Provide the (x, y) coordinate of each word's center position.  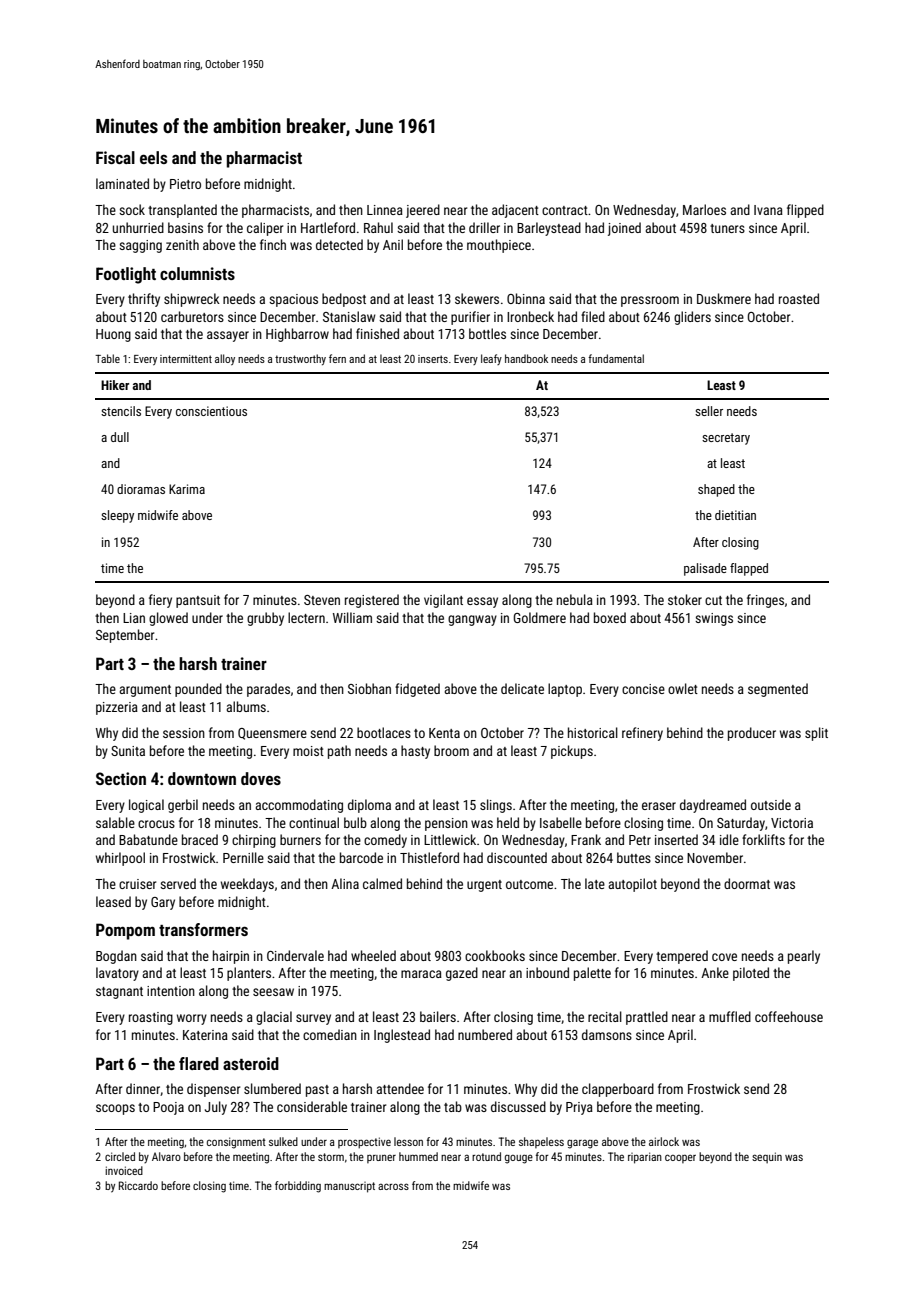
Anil (393, 244)
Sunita (128, 751)
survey (313, 1019)
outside (771, 804)
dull (120, 437)
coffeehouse (789, 1016)
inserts (433, 359)
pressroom (650, 301)
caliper (265, 229)
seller (709, 411)
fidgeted (417, 690)
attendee (400, 1088)
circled (120, 1156)
